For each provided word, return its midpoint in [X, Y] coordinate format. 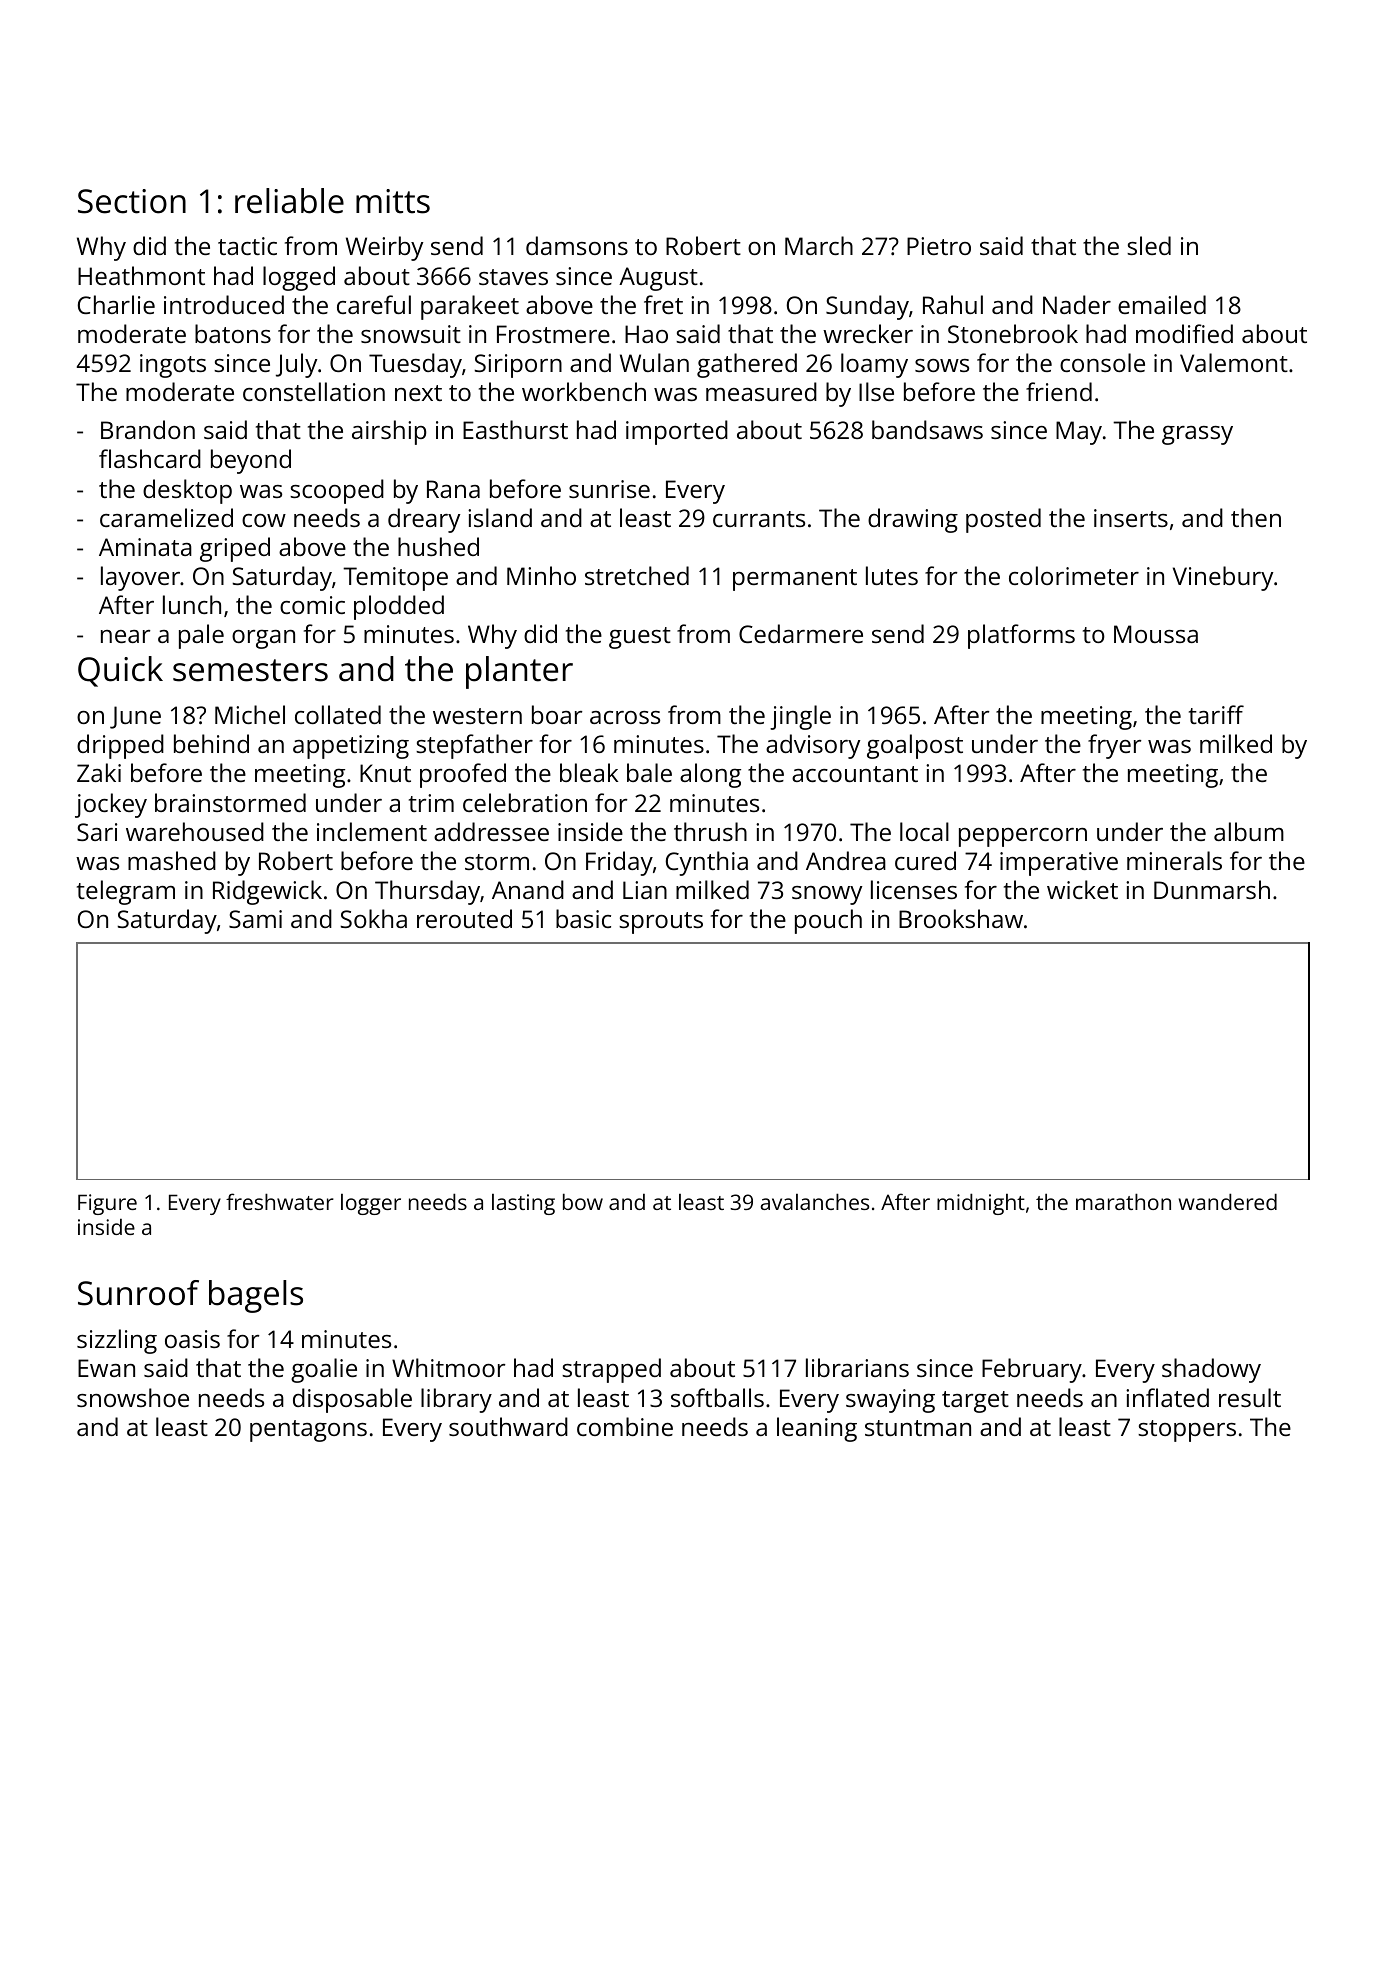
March [819, 245]
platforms [1021, 636]
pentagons [308, 1431]
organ [263, 639]
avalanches [815, 1201]
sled [1149, 245]
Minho [541, 575]
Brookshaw [961, 918]
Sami [255, 919]
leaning [817, 1429]
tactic [247, 246]
